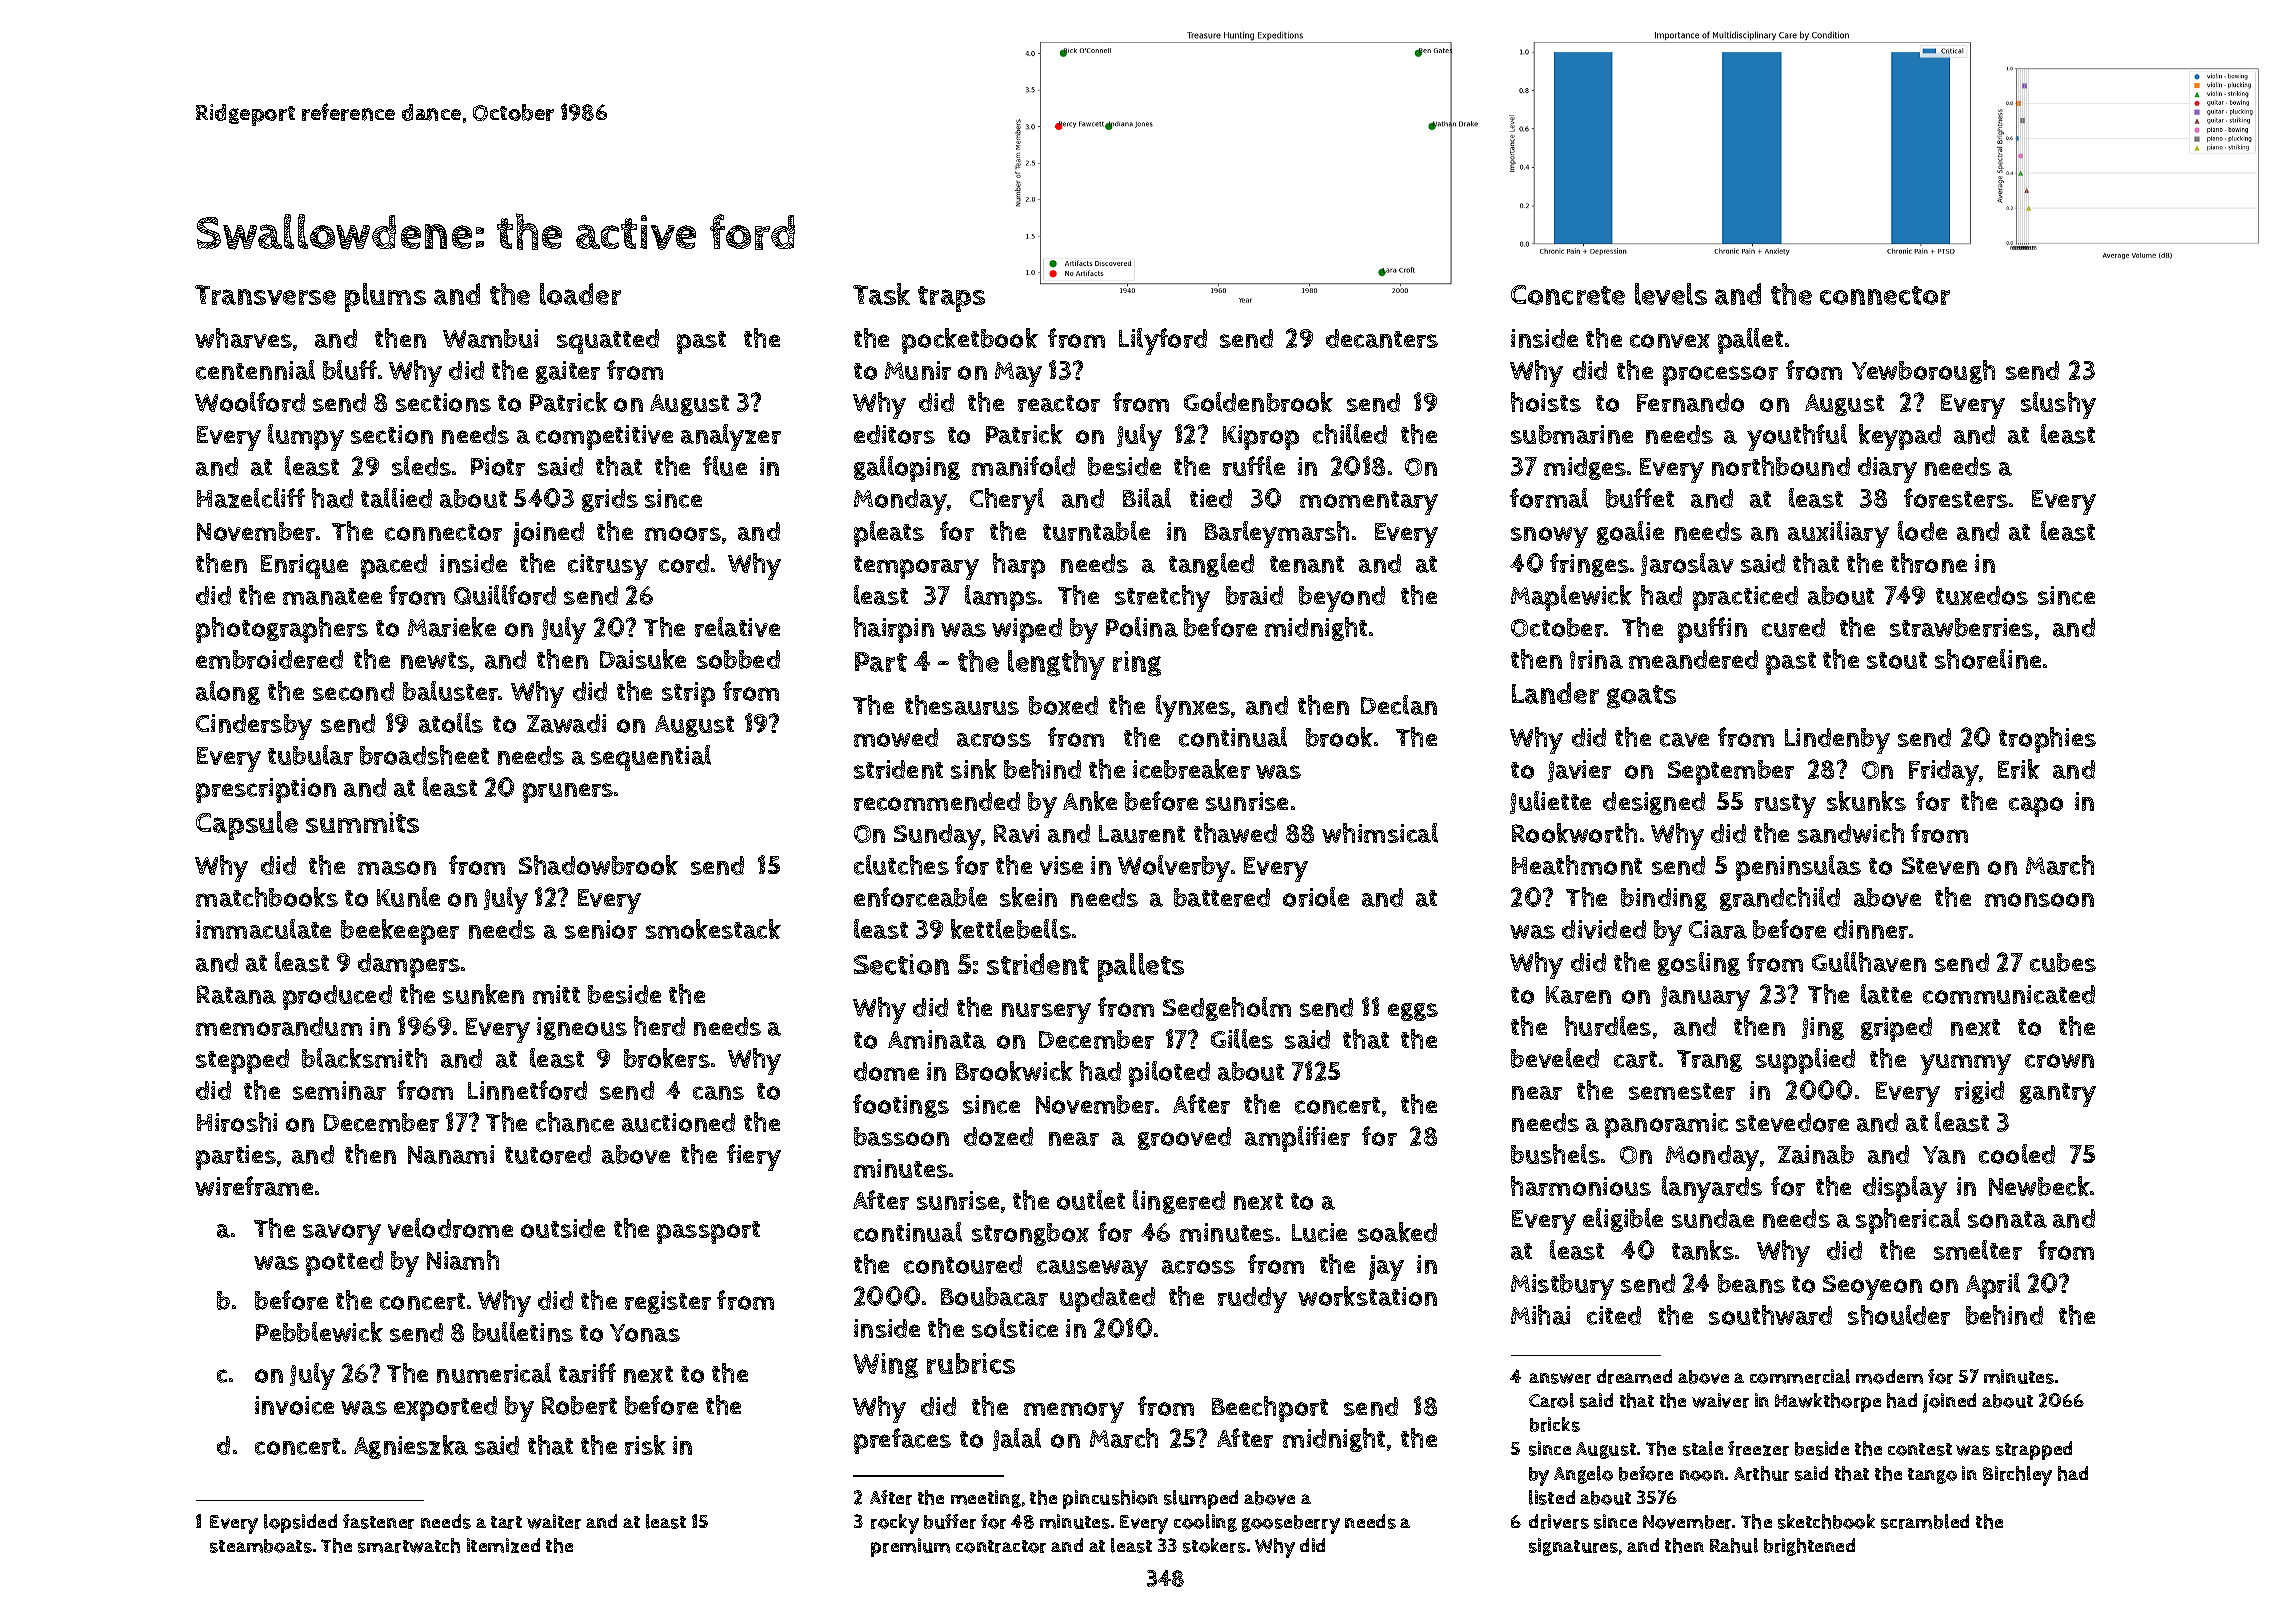 The image size is (2292, 1620). Describe the element at coordinates (255, 370) in the screenshot. I see `centennial` at that location.
